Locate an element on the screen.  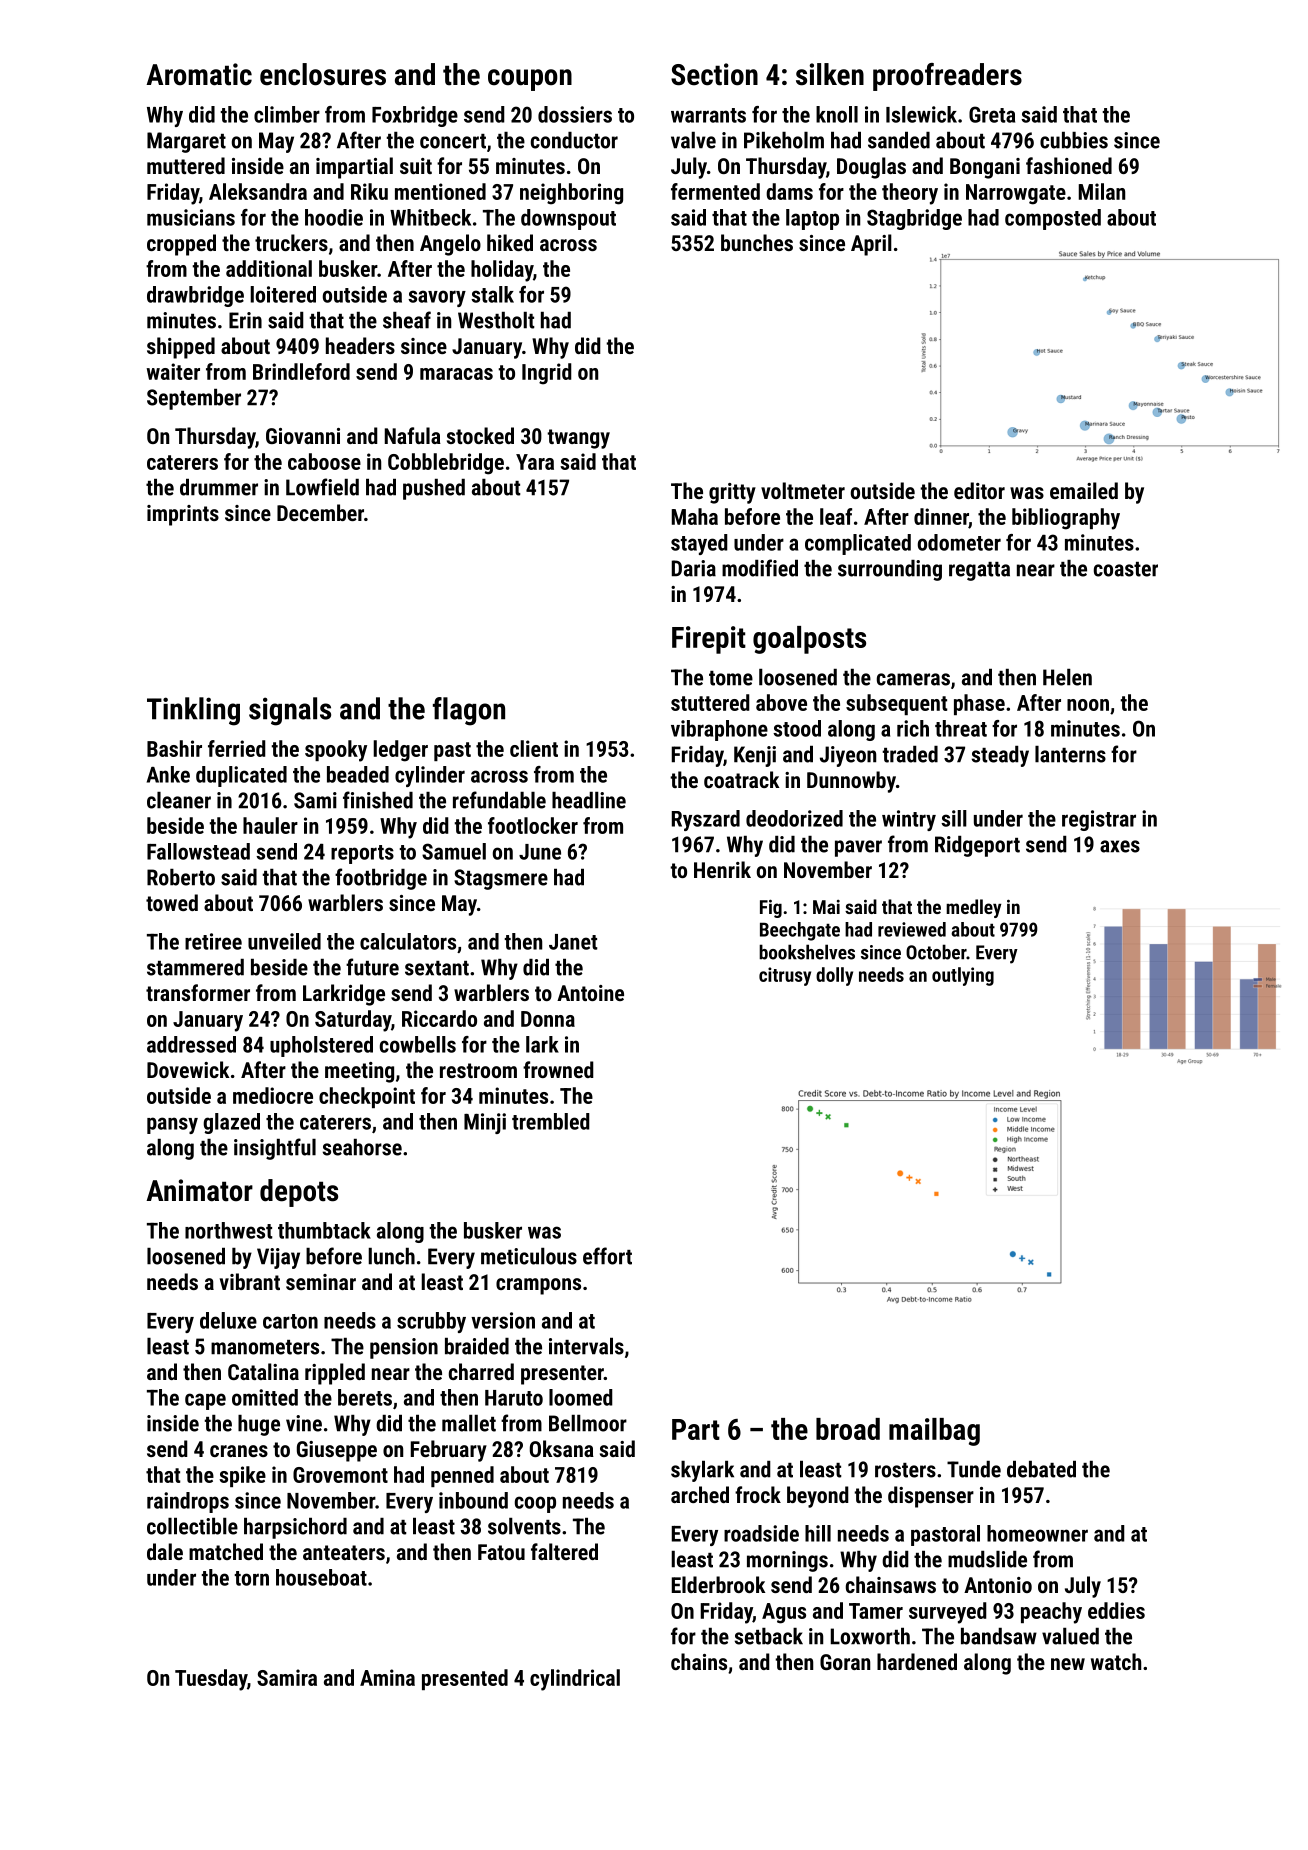
Amina is located at coordinates (387, 1677).
